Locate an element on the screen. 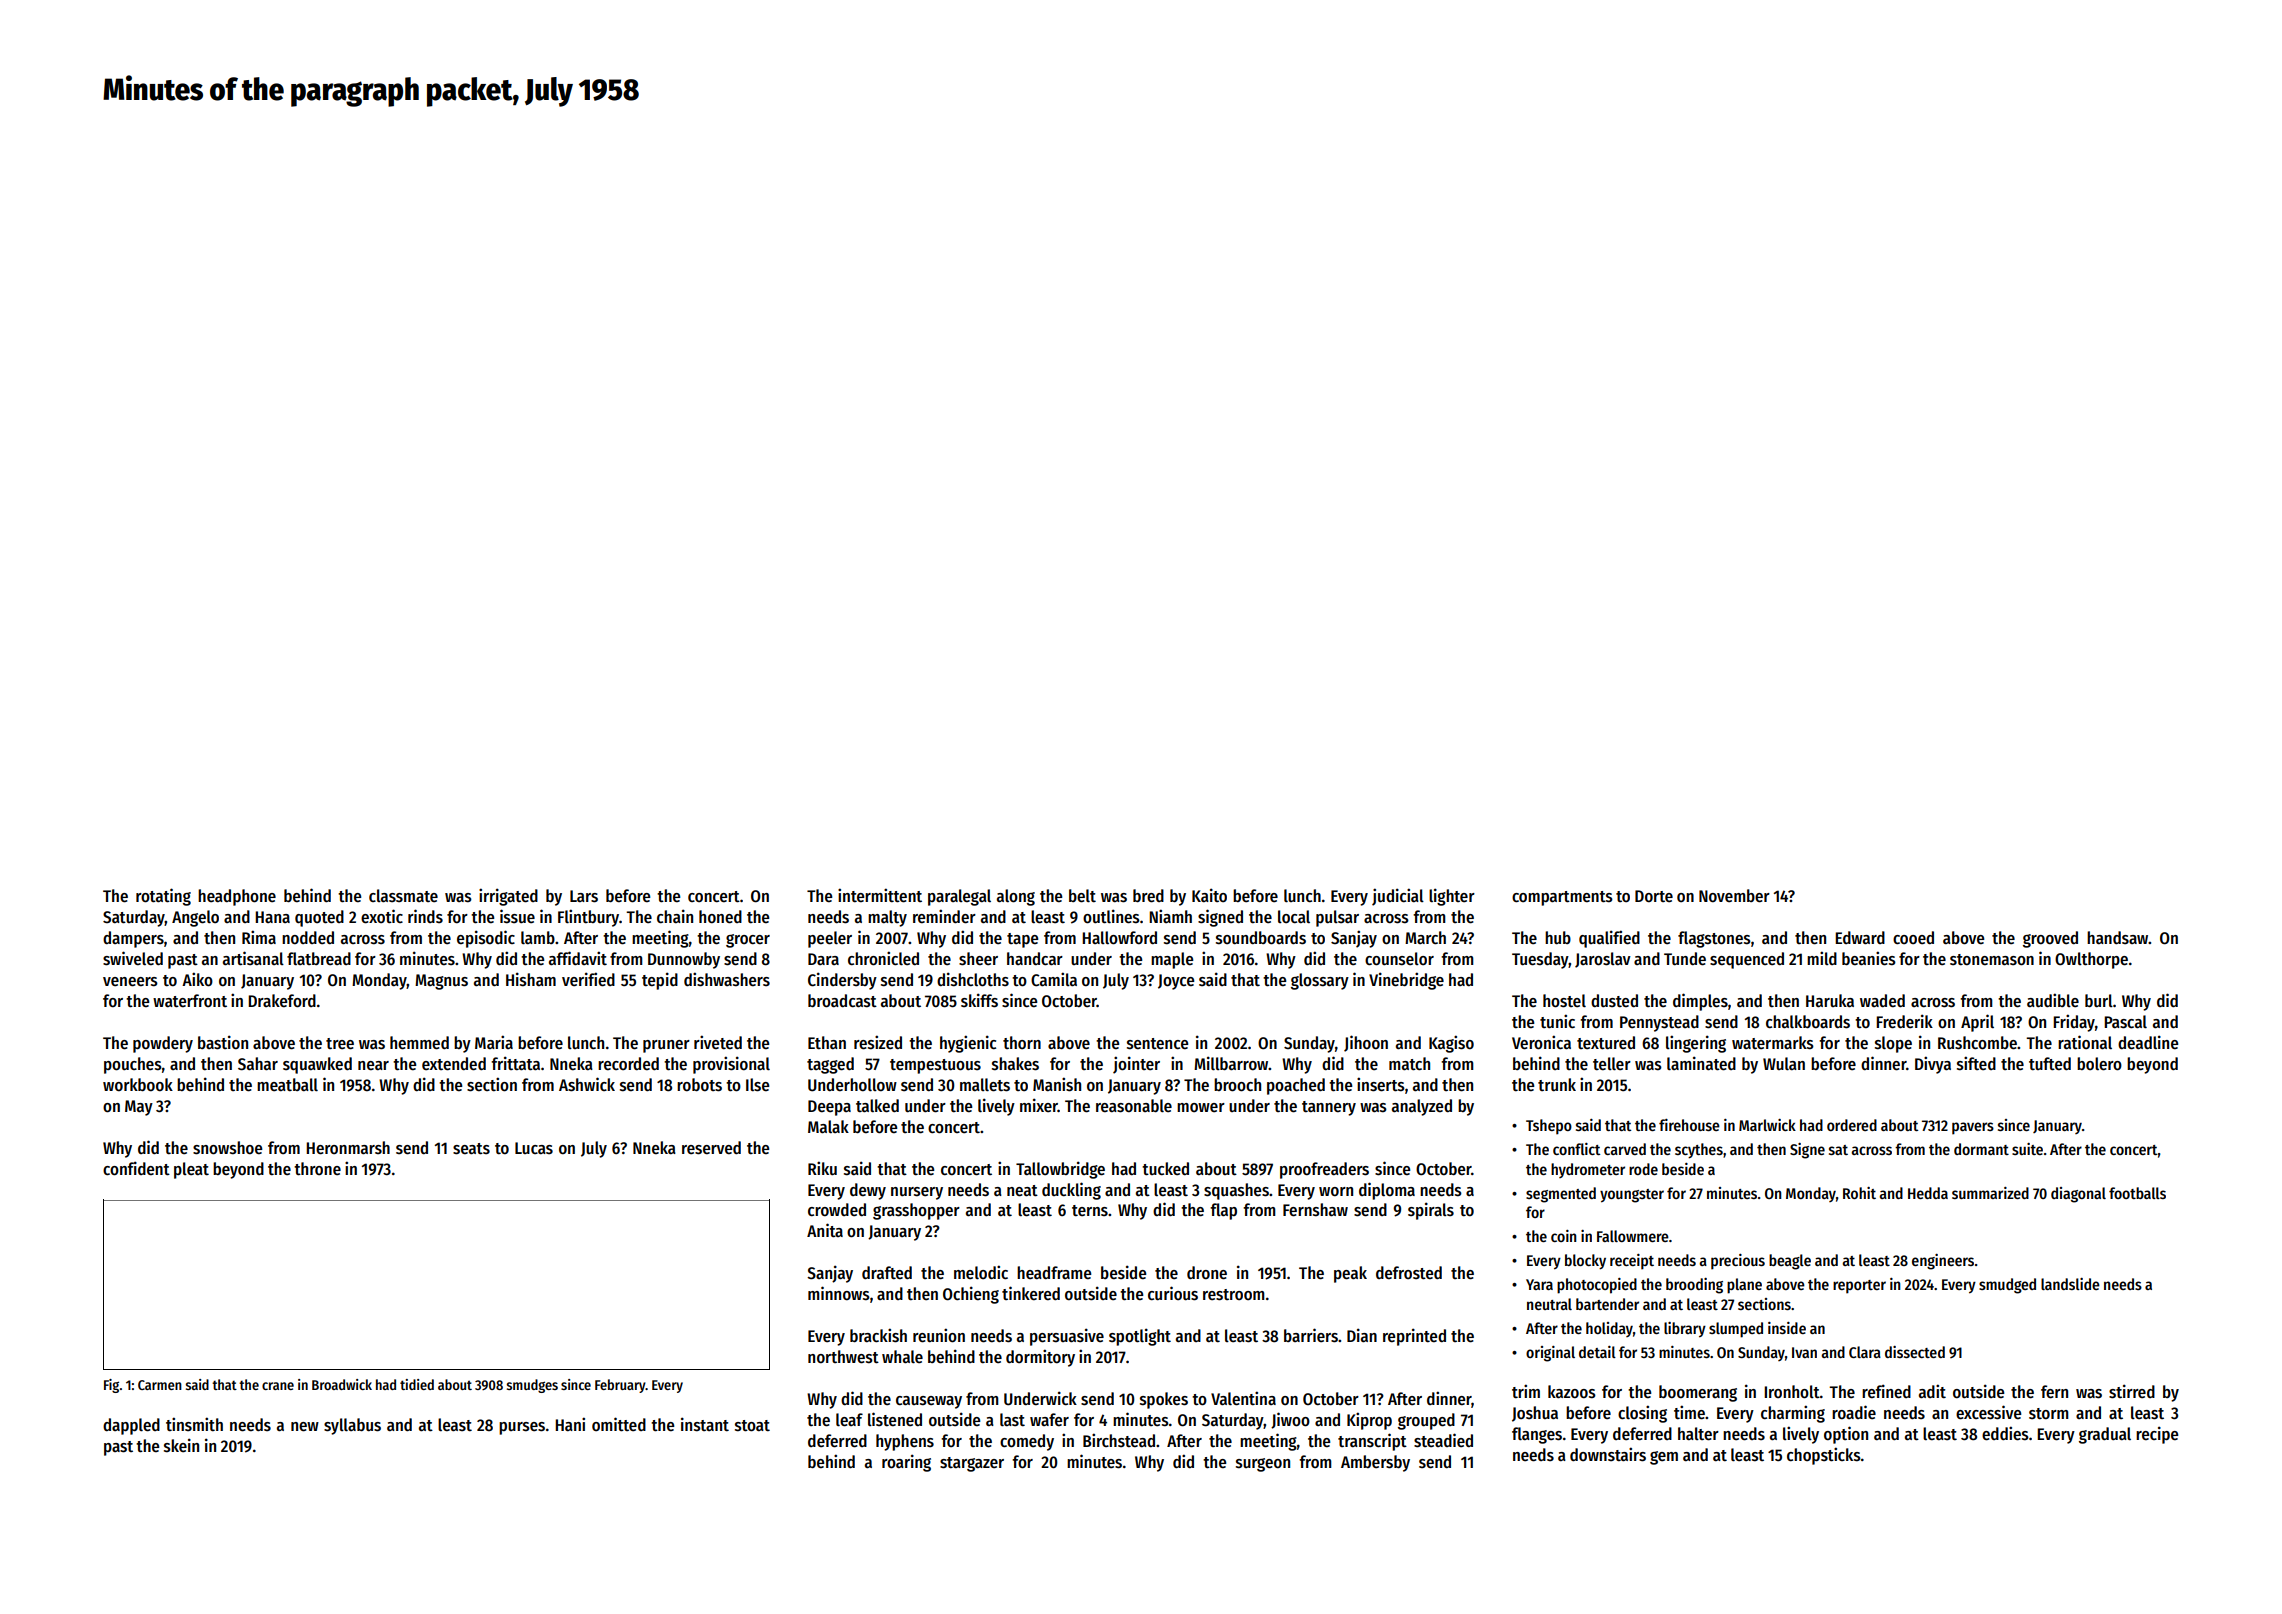 Image resolution: width=2282 pixels, height=1614 pixels. waterfront is located at coordinates (190, 1001).
